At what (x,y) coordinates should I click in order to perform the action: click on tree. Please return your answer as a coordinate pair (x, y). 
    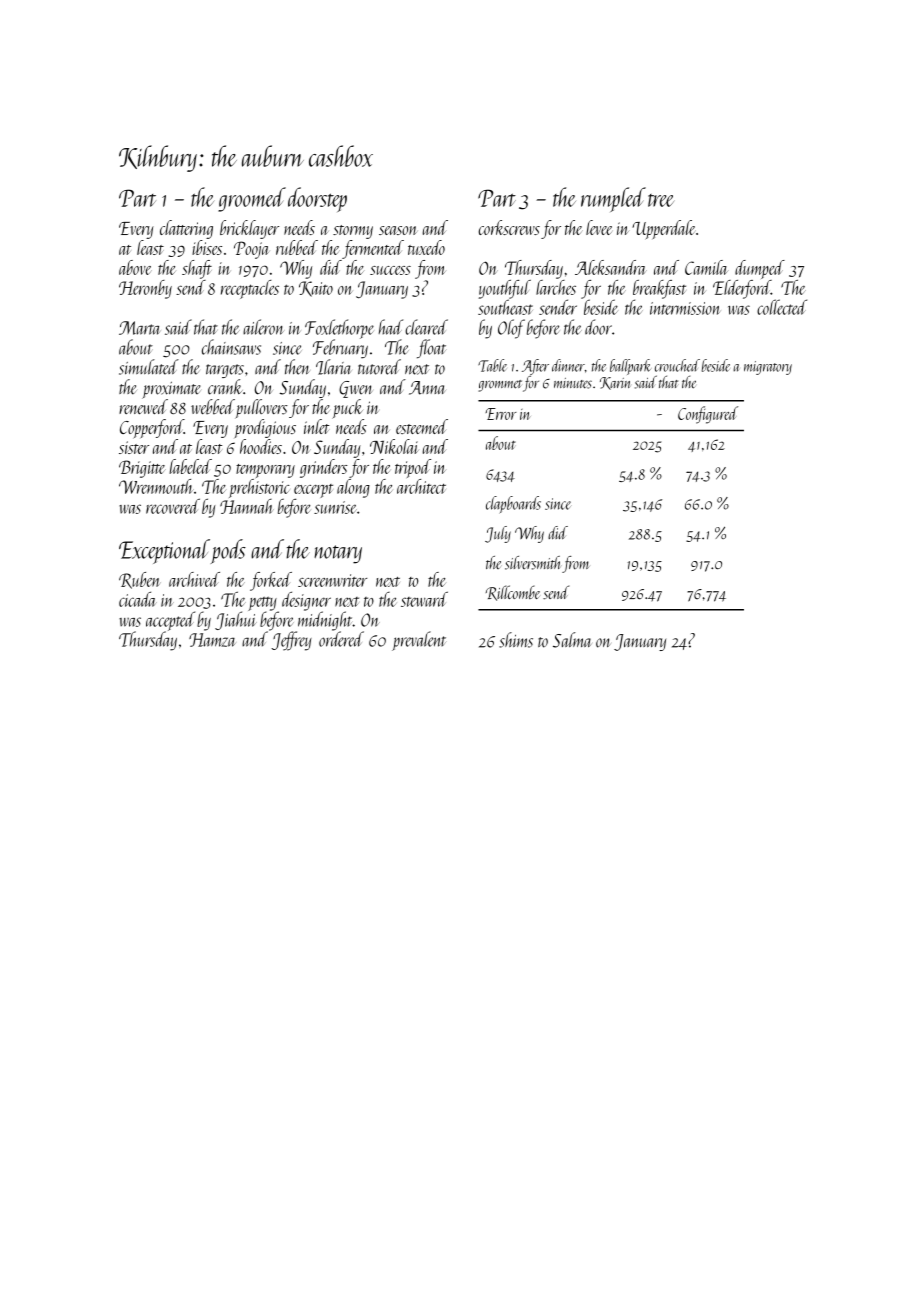
    Looking at the image, I should click on (661, 200).
